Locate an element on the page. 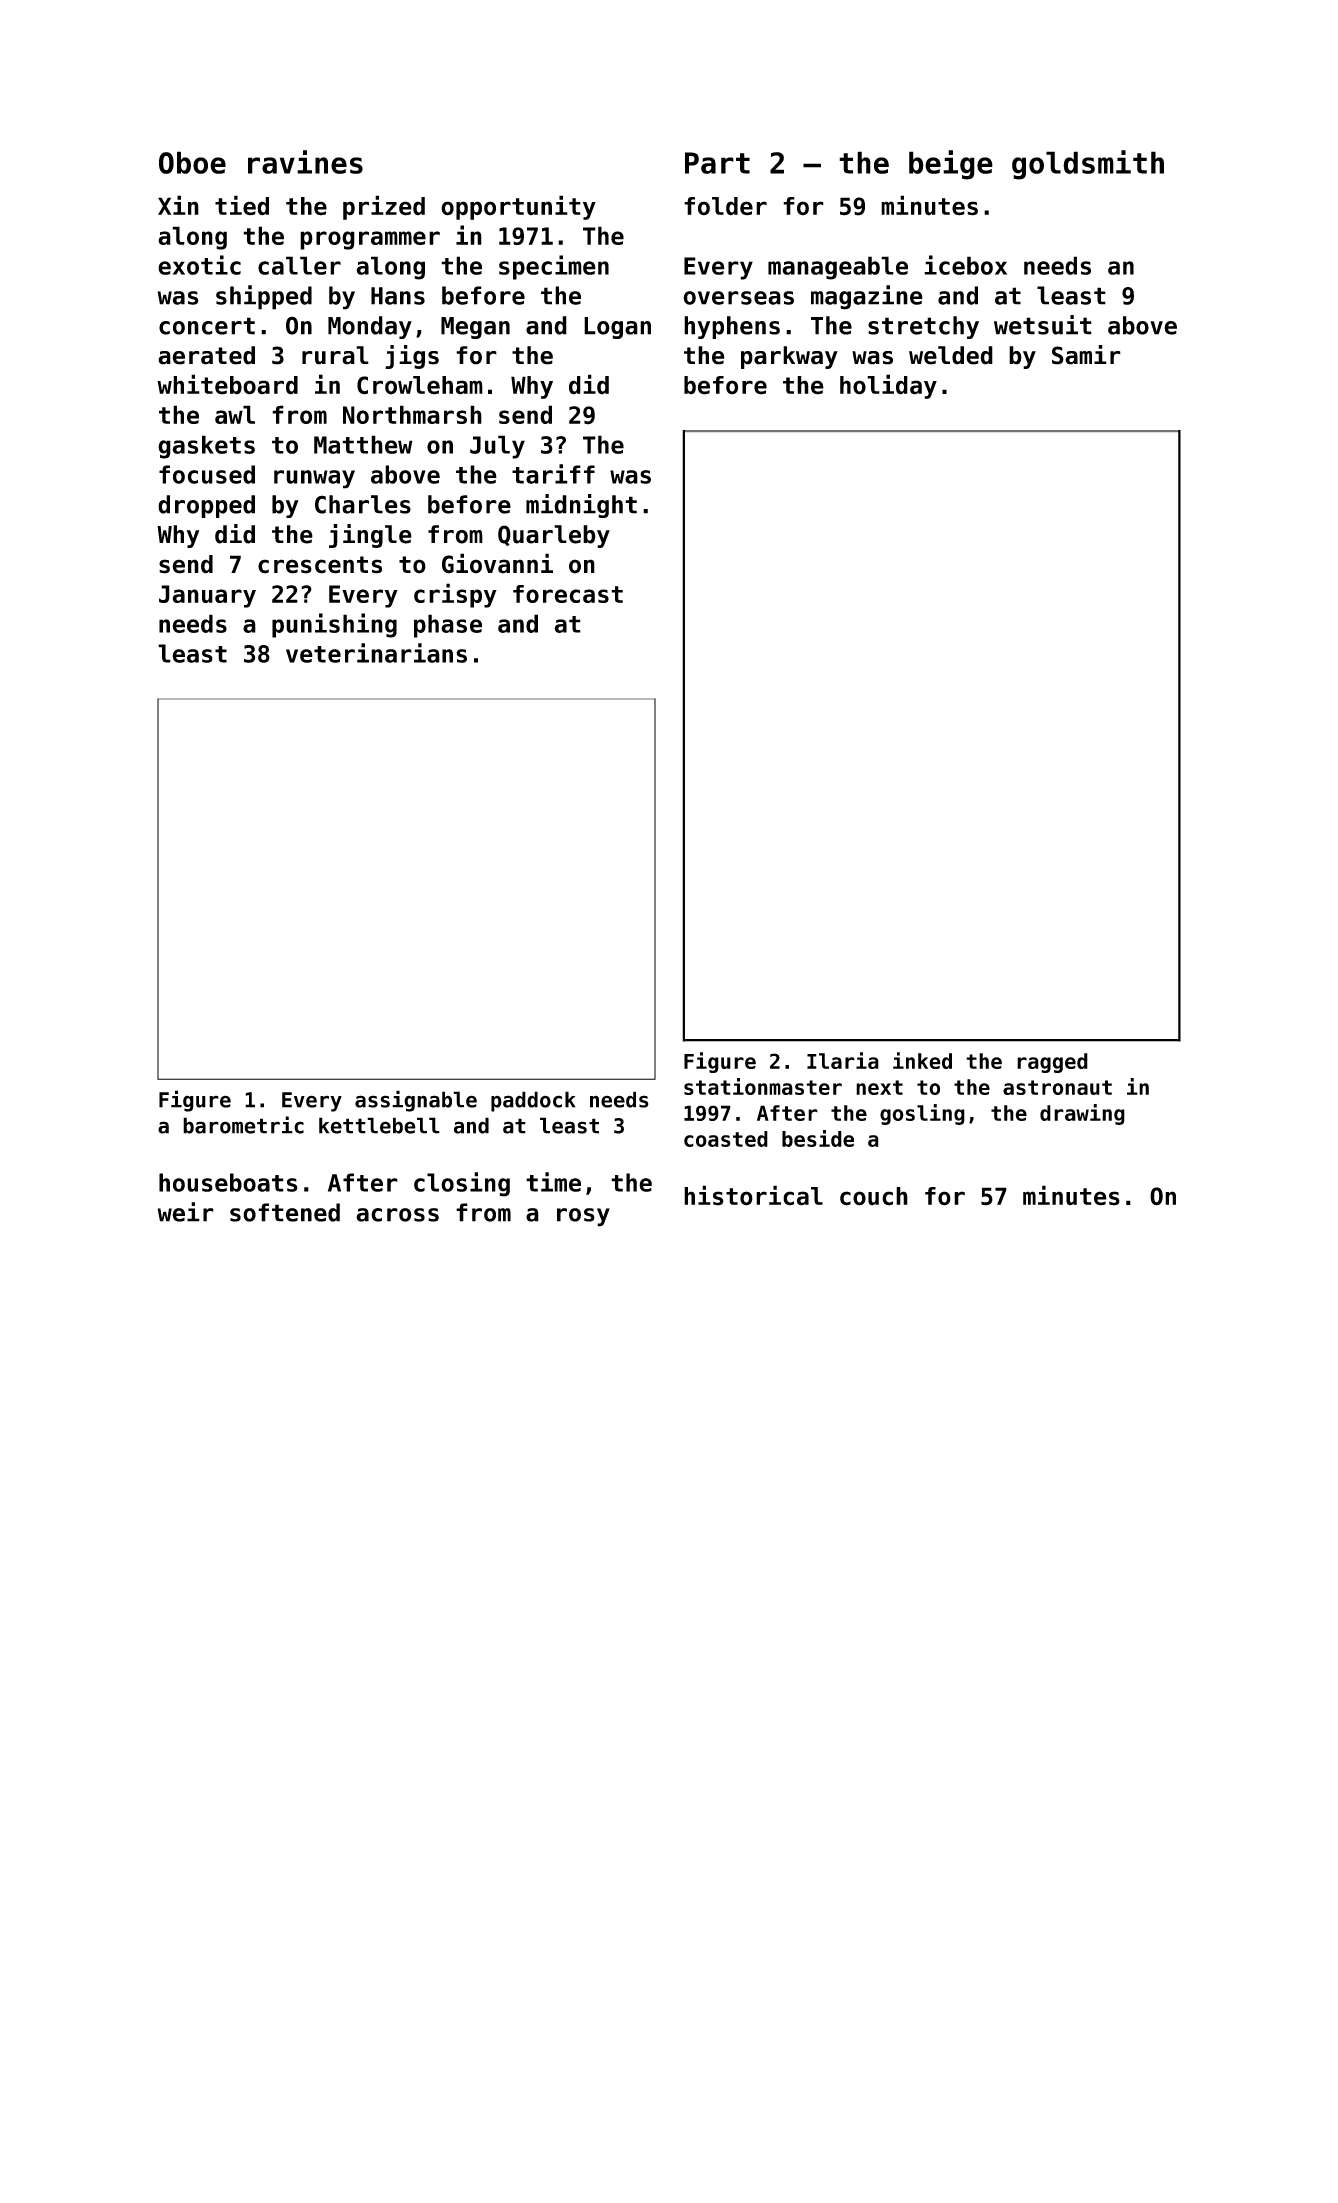 The image size is (1338, 2203). ragged is located at coordinates (1052, 1063).
